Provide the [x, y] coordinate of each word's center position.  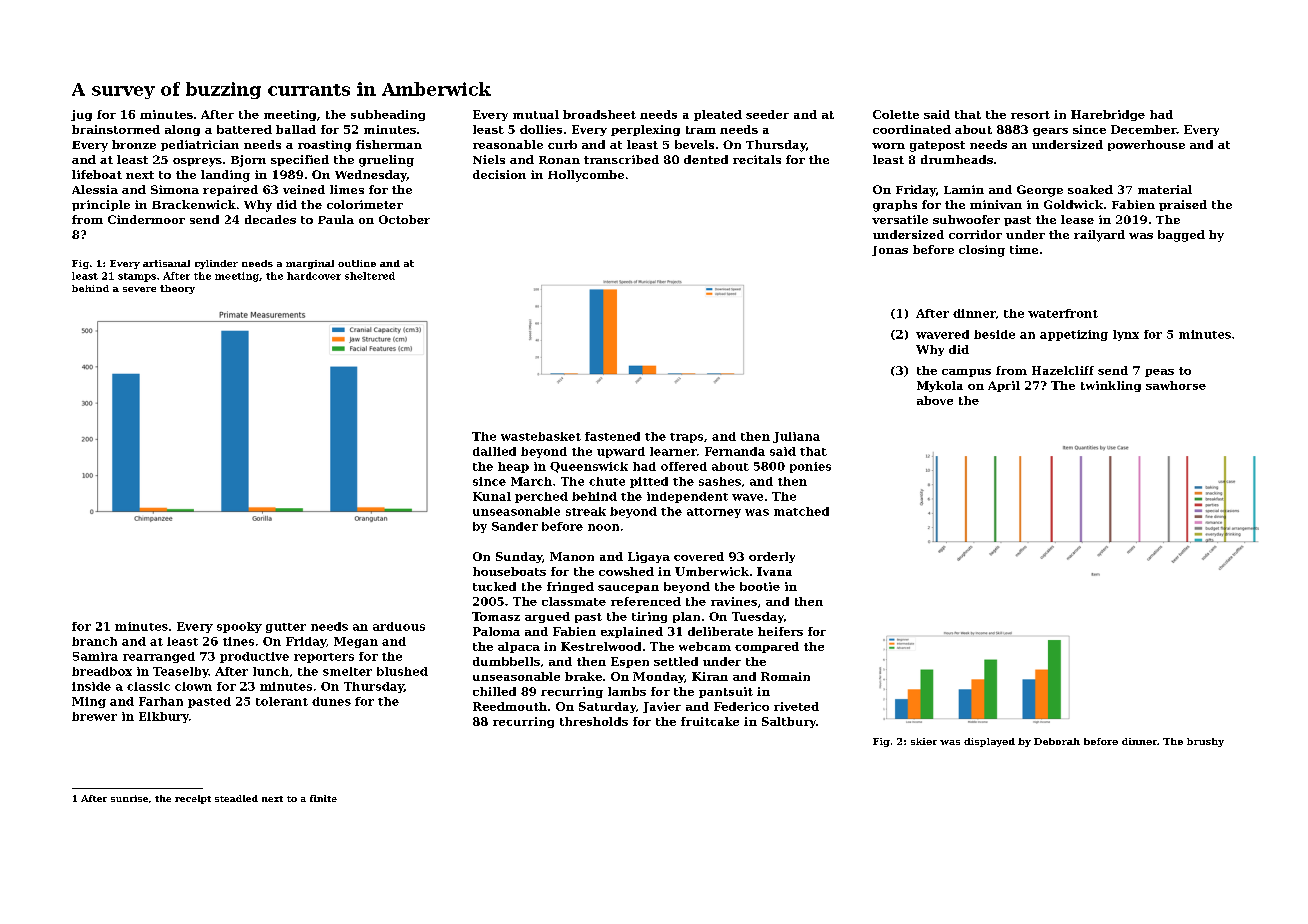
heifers [780, 631]
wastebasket [541, 436]
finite [323, 798]
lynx [1126, 335]
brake [583, 676]
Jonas [890, 251]
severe [139, 289]
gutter [286, 628]
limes [347, 189]
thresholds [594, 721]
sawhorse [1176, 385]
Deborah [1057, 741]
